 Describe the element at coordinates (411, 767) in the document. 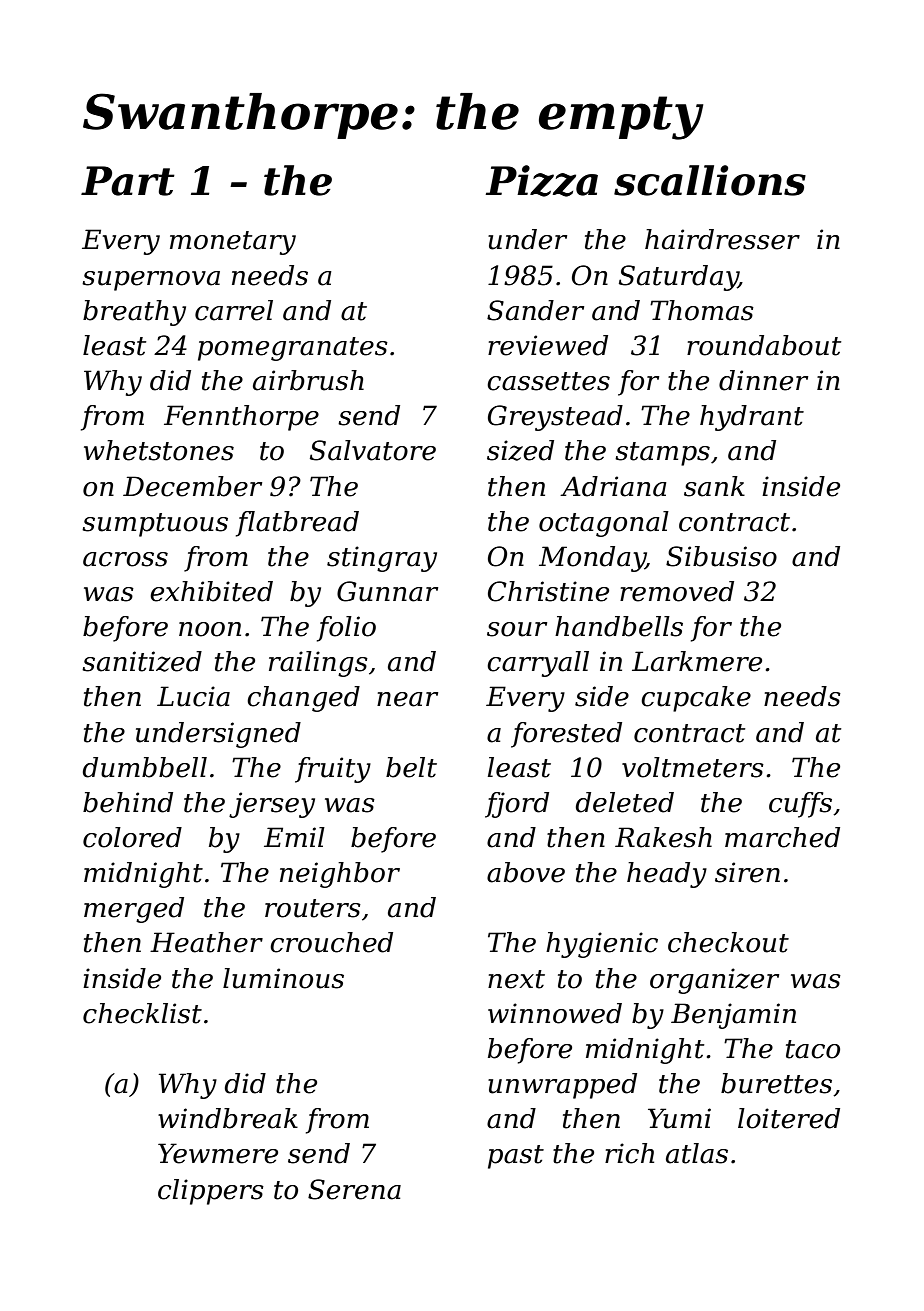

I see `belt` at that location.
